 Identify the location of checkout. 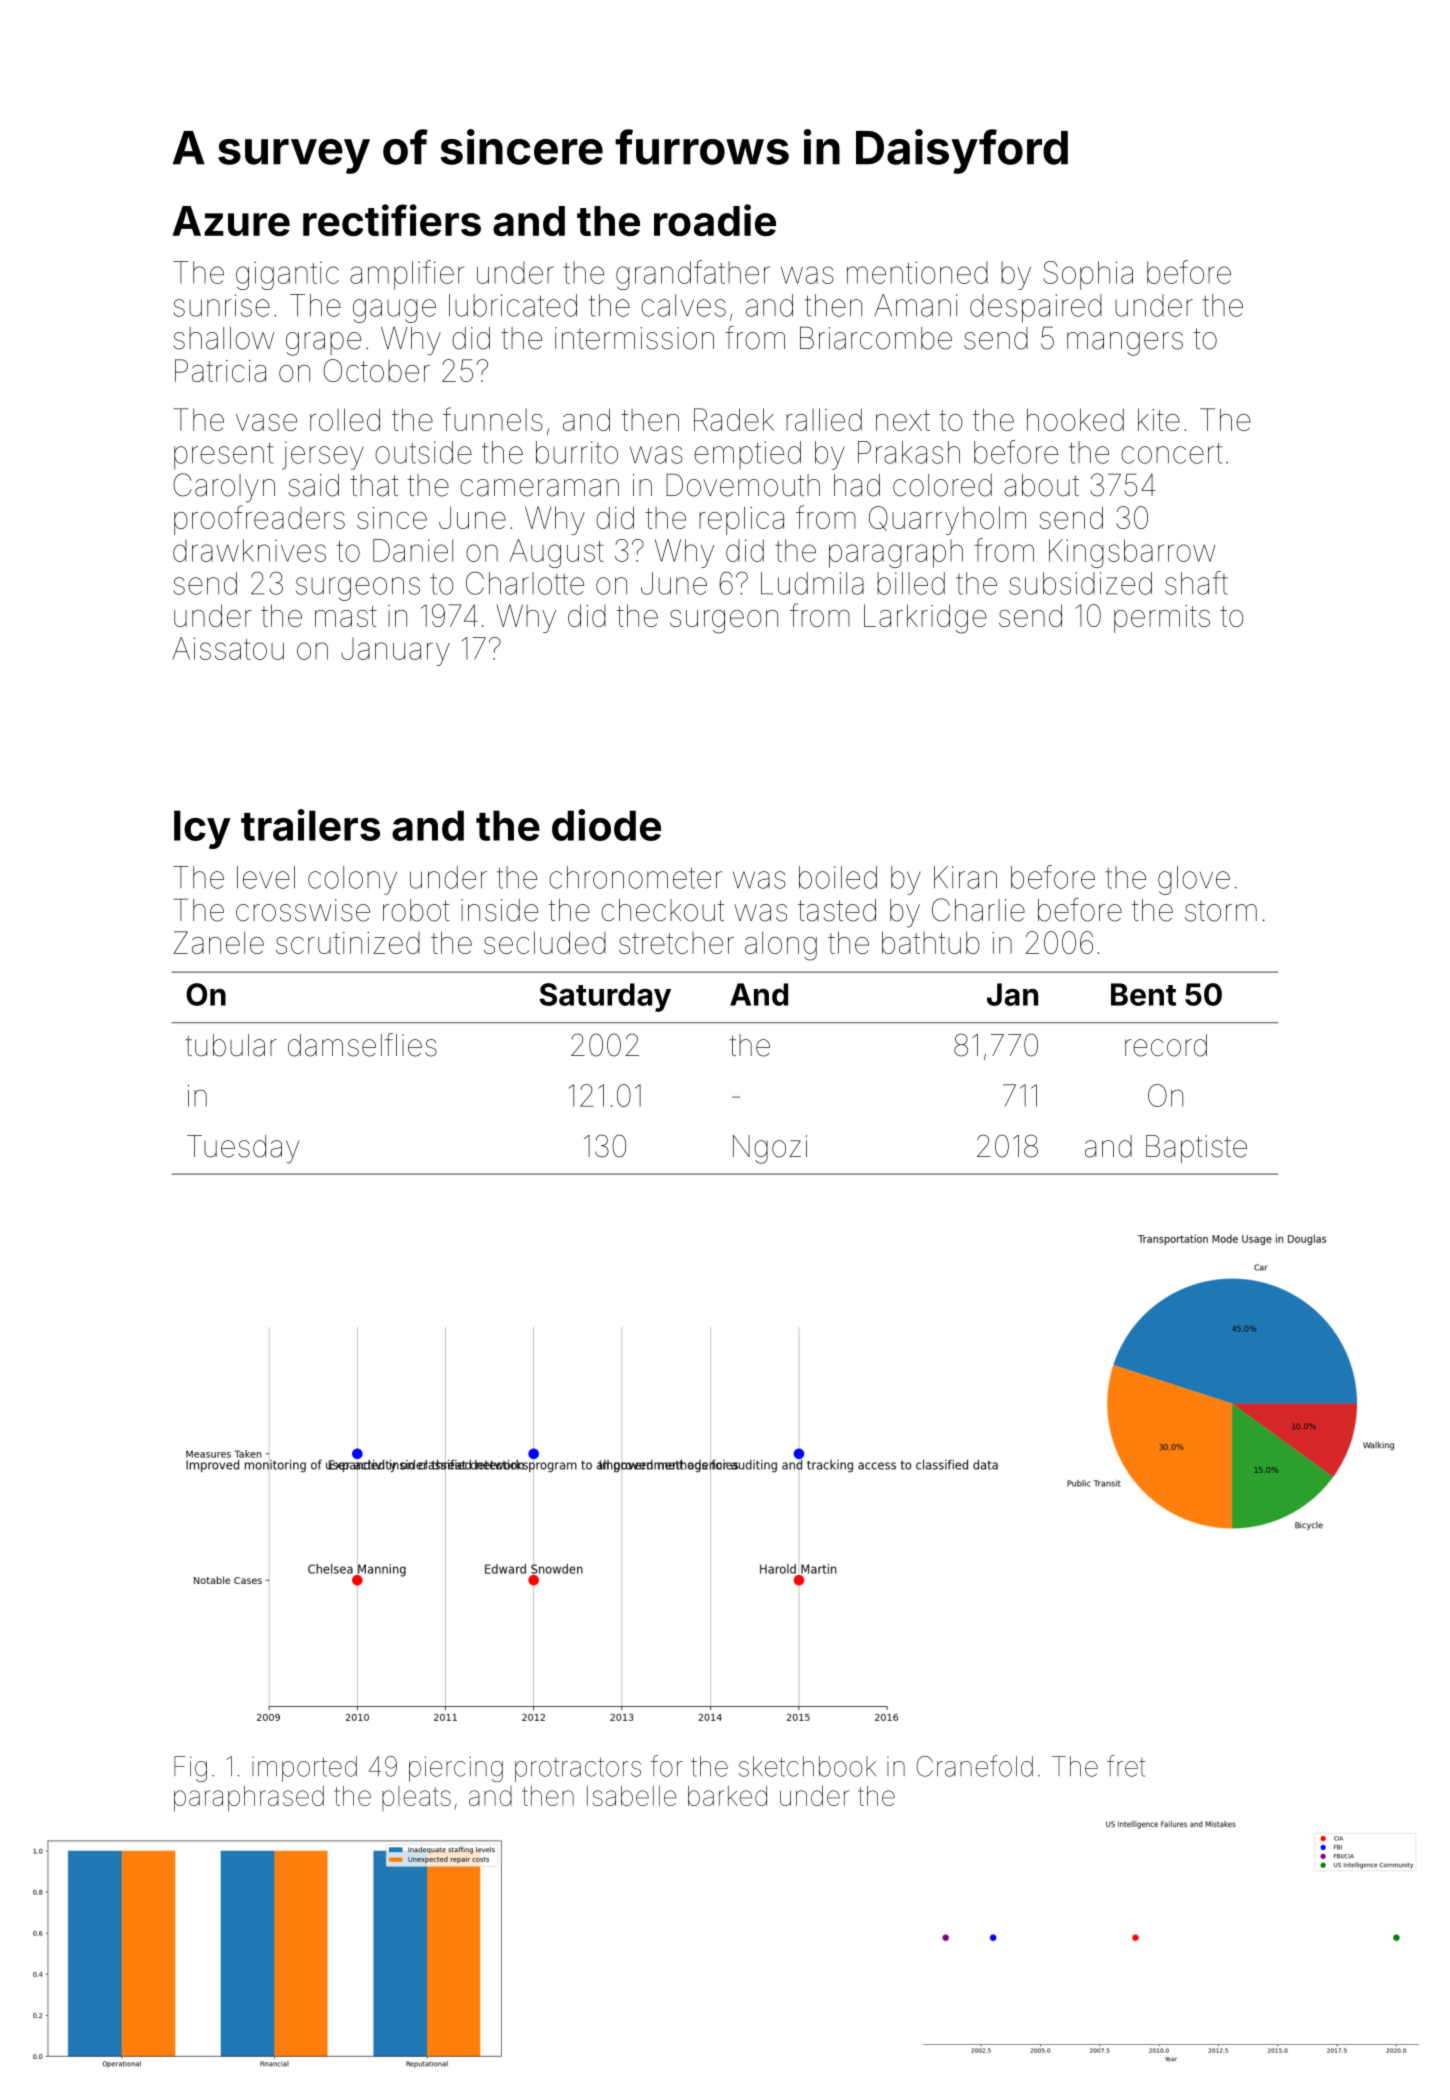
(662, 910).
